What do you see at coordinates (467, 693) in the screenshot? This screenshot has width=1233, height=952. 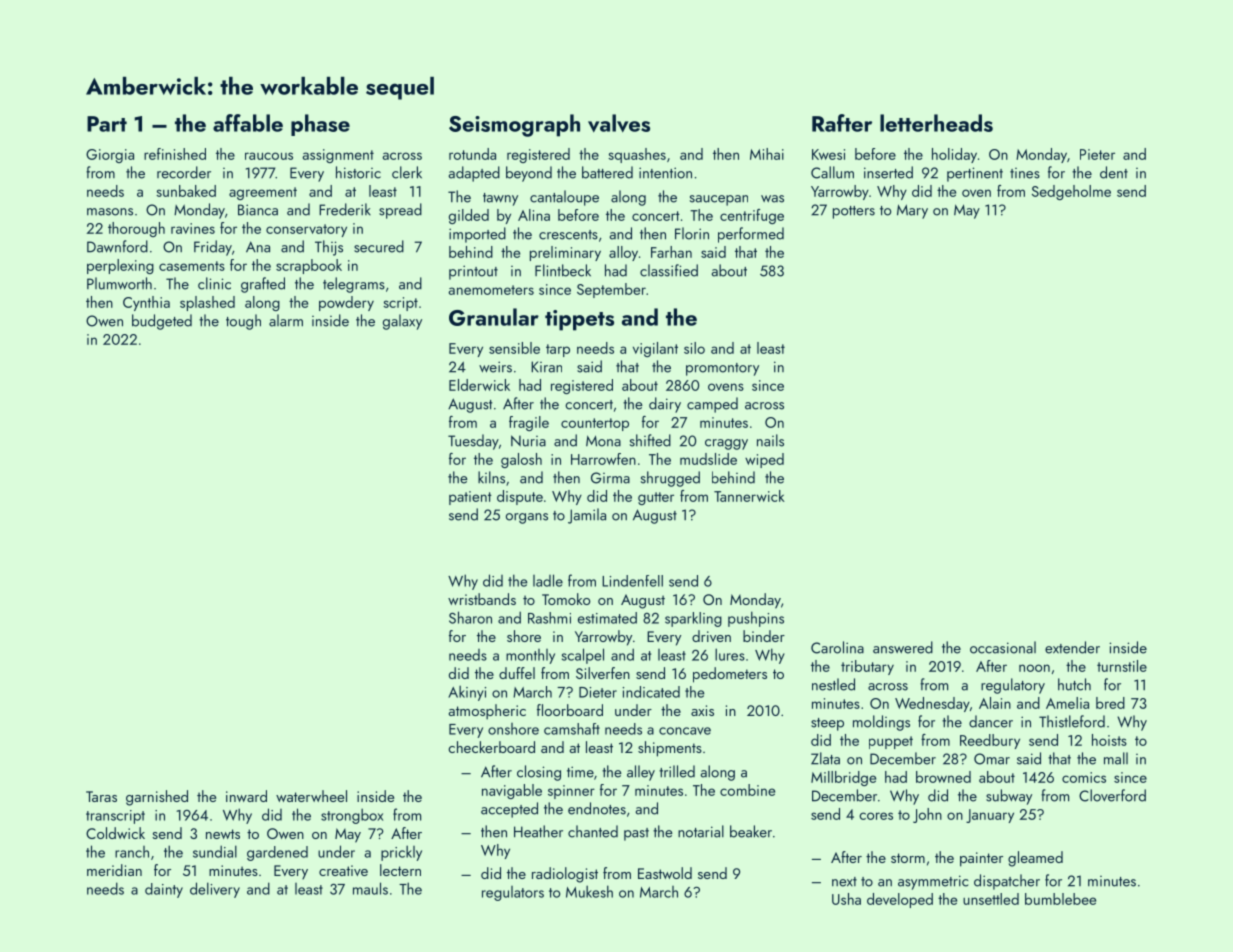 I see `Akinyi` at bounding box center [467, 693].
